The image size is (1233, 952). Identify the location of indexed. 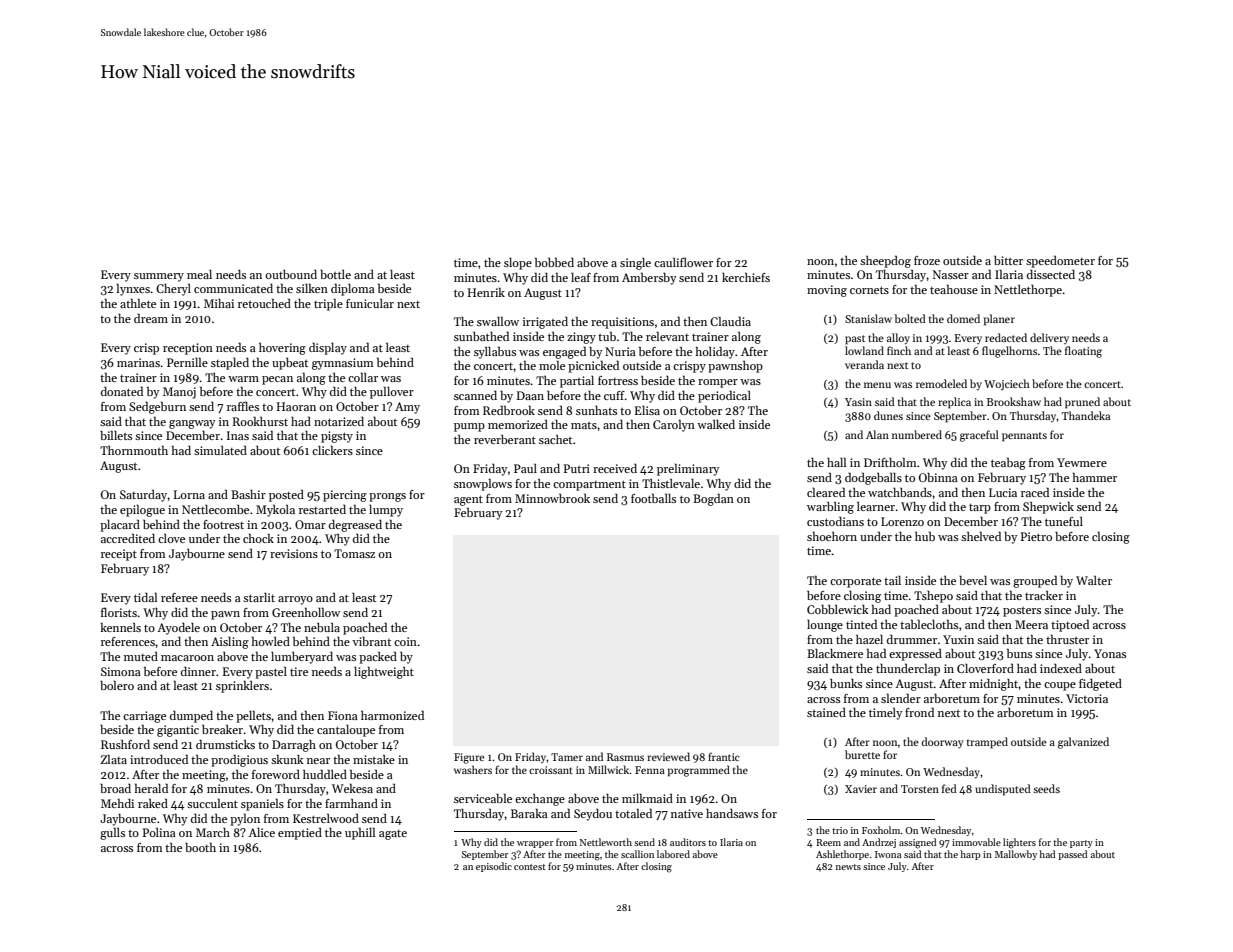
(1061, 668).
